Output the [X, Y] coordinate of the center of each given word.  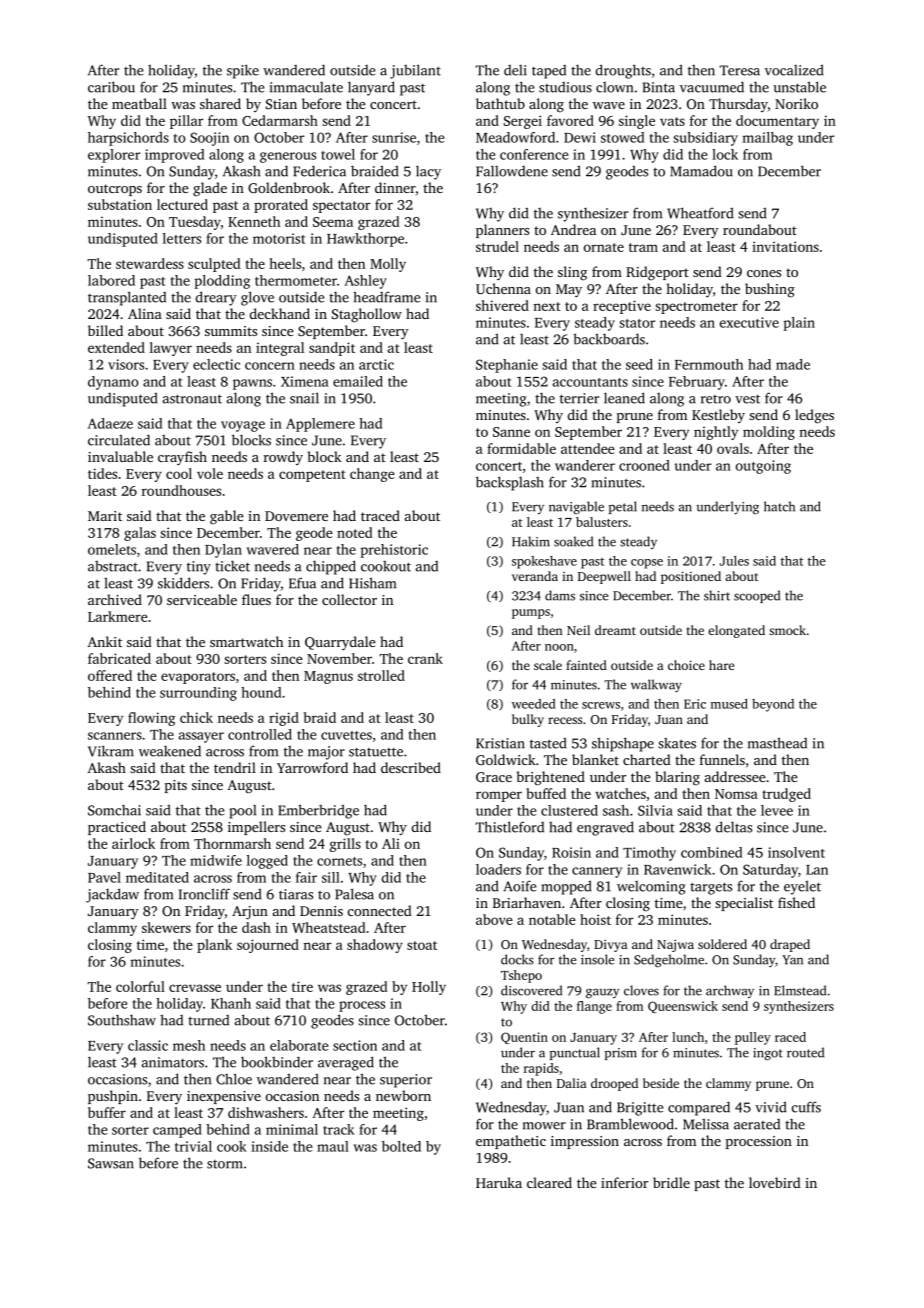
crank [425, 658]
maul [333, 1146]
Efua [302, 583]
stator [637, 323]
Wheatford [700, 213]
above [494, 919]
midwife [216, 860]
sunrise [394, 137]
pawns [252, 384]
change [372, 475]
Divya [611, 945]
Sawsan [111, 1163]
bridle [671, 1182]
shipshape [623, 744]
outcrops [115, 190]
